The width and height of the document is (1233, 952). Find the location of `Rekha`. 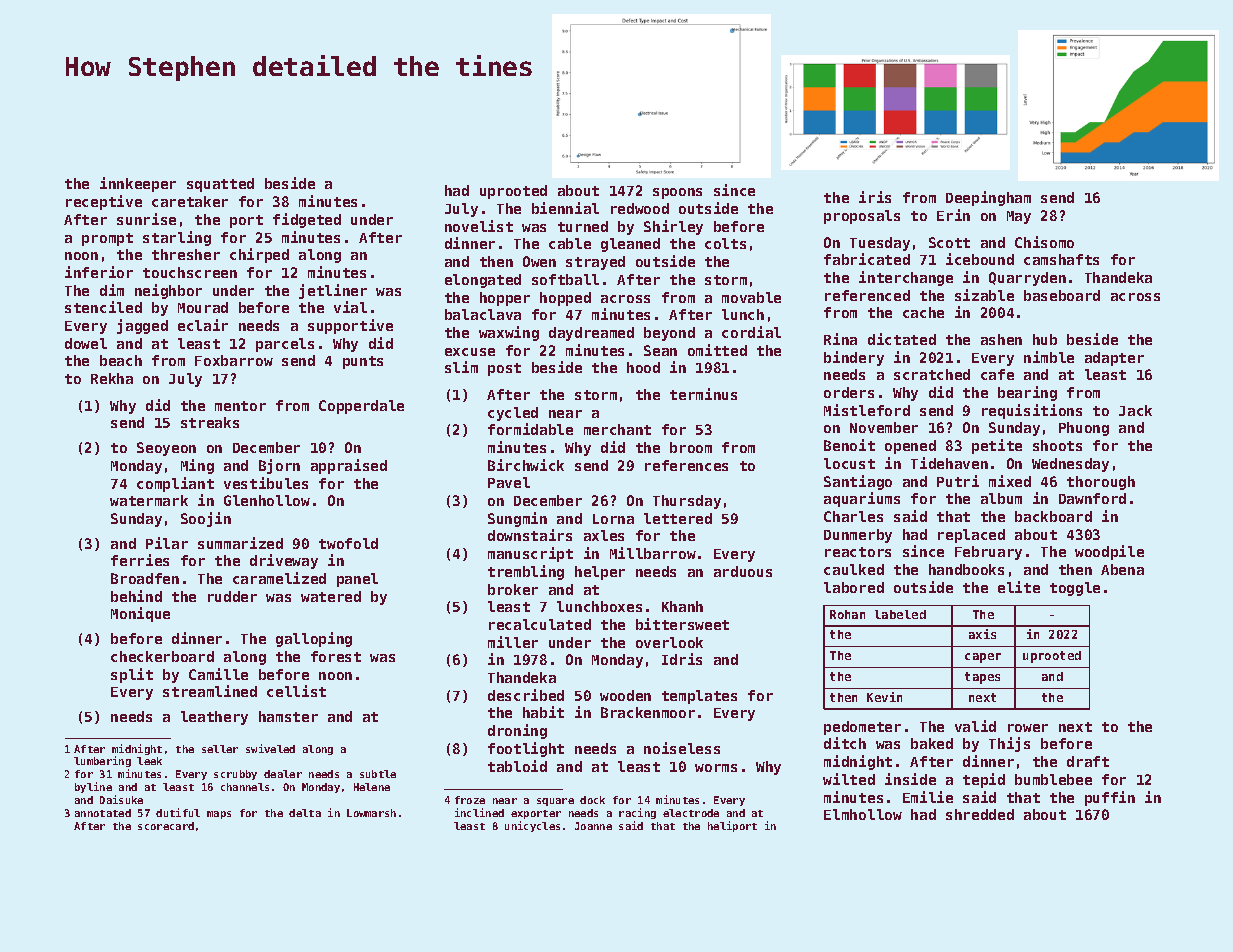

Rekha is located at coordinates (112, 378).
